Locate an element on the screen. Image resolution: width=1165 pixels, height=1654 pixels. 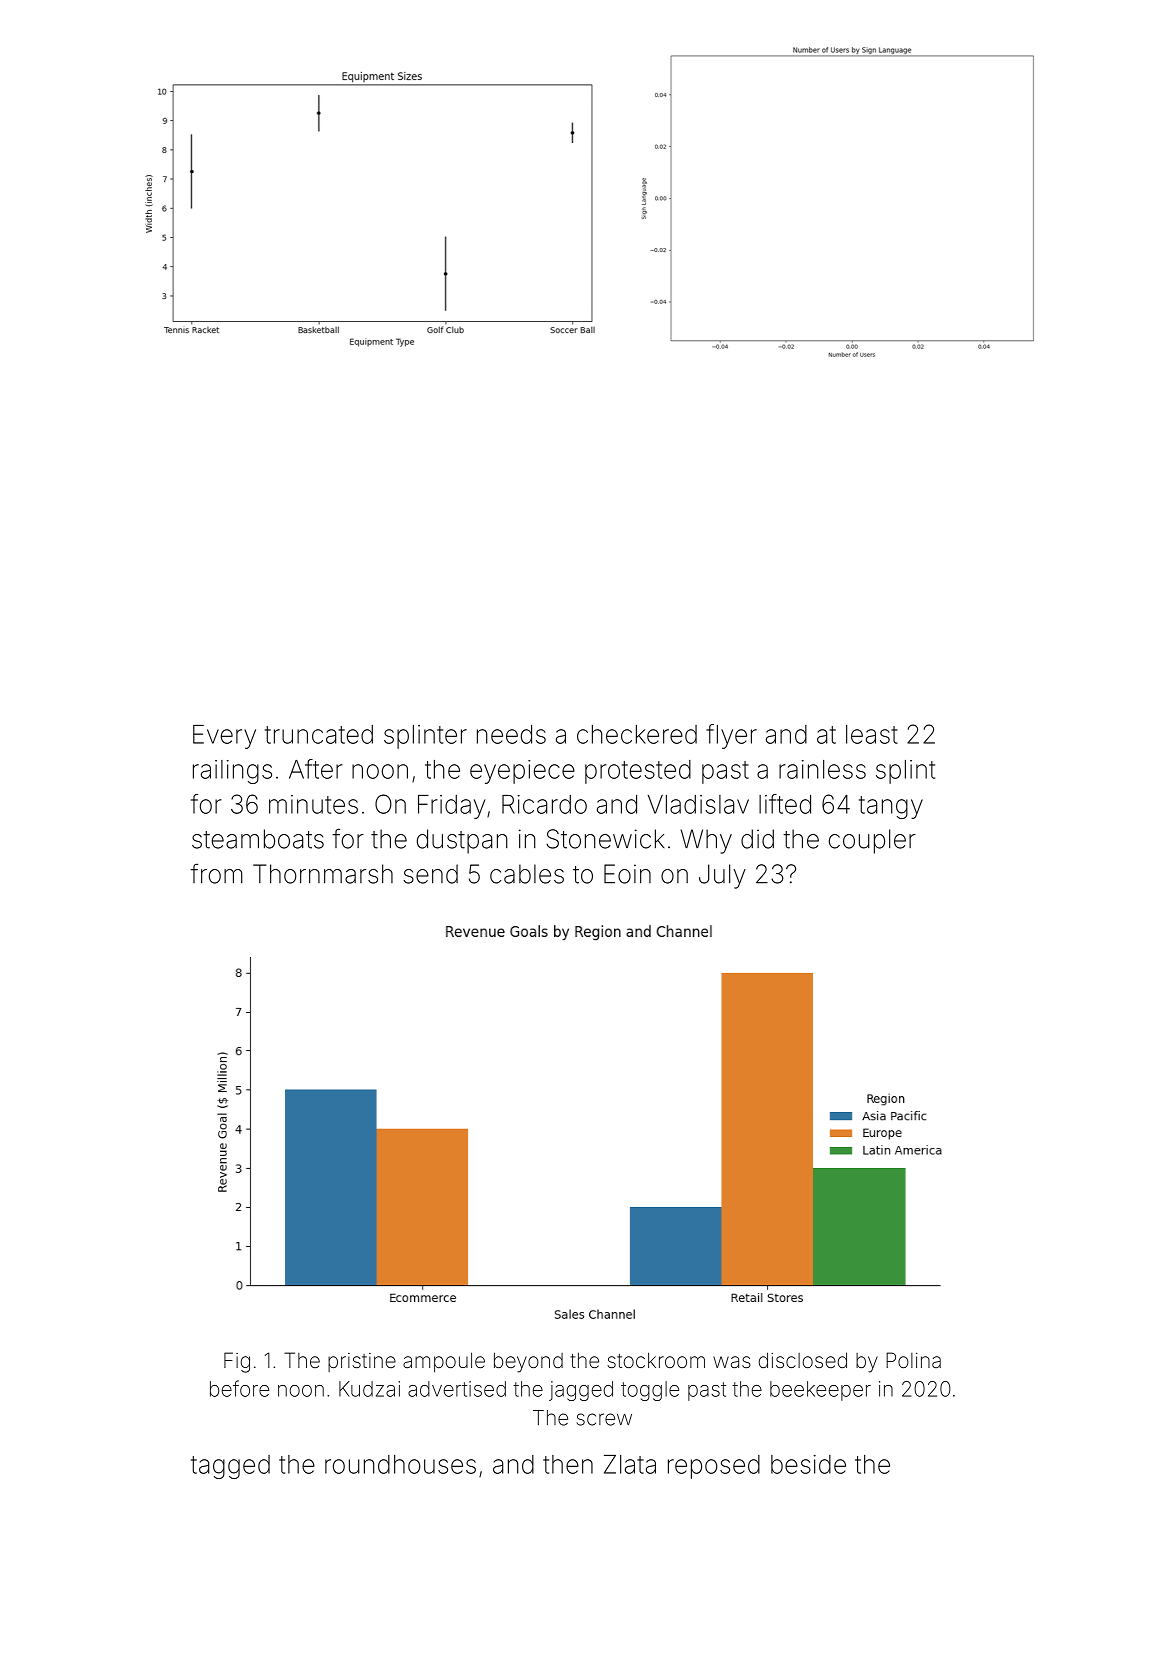
did is located at coordinates (757, 839).
